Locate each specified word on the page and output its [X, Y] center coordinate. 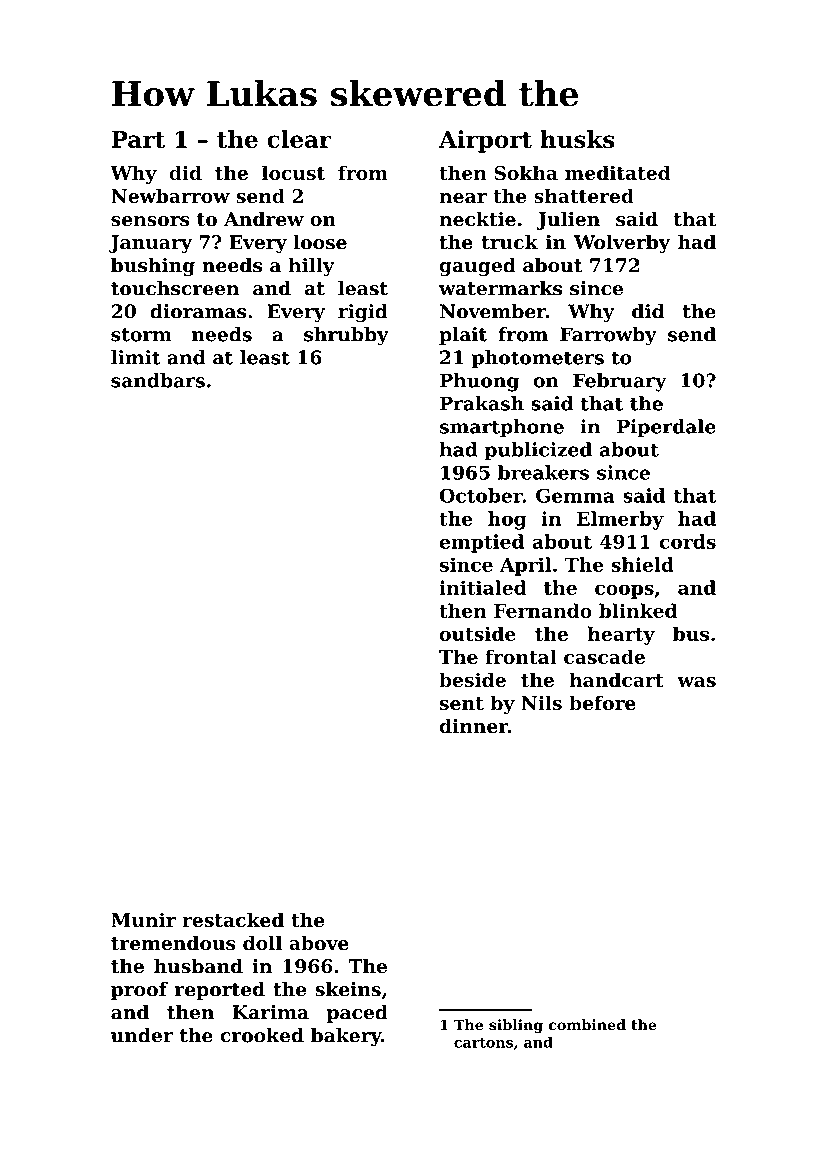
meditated [618, 172]
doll [262, 943]
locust [293, 172]
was [696, 682]
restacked [233, 920]
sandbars [158, 380]
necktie [477, 219]
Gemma [575, 495]
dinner [474, 726]
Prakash [482, 403]
